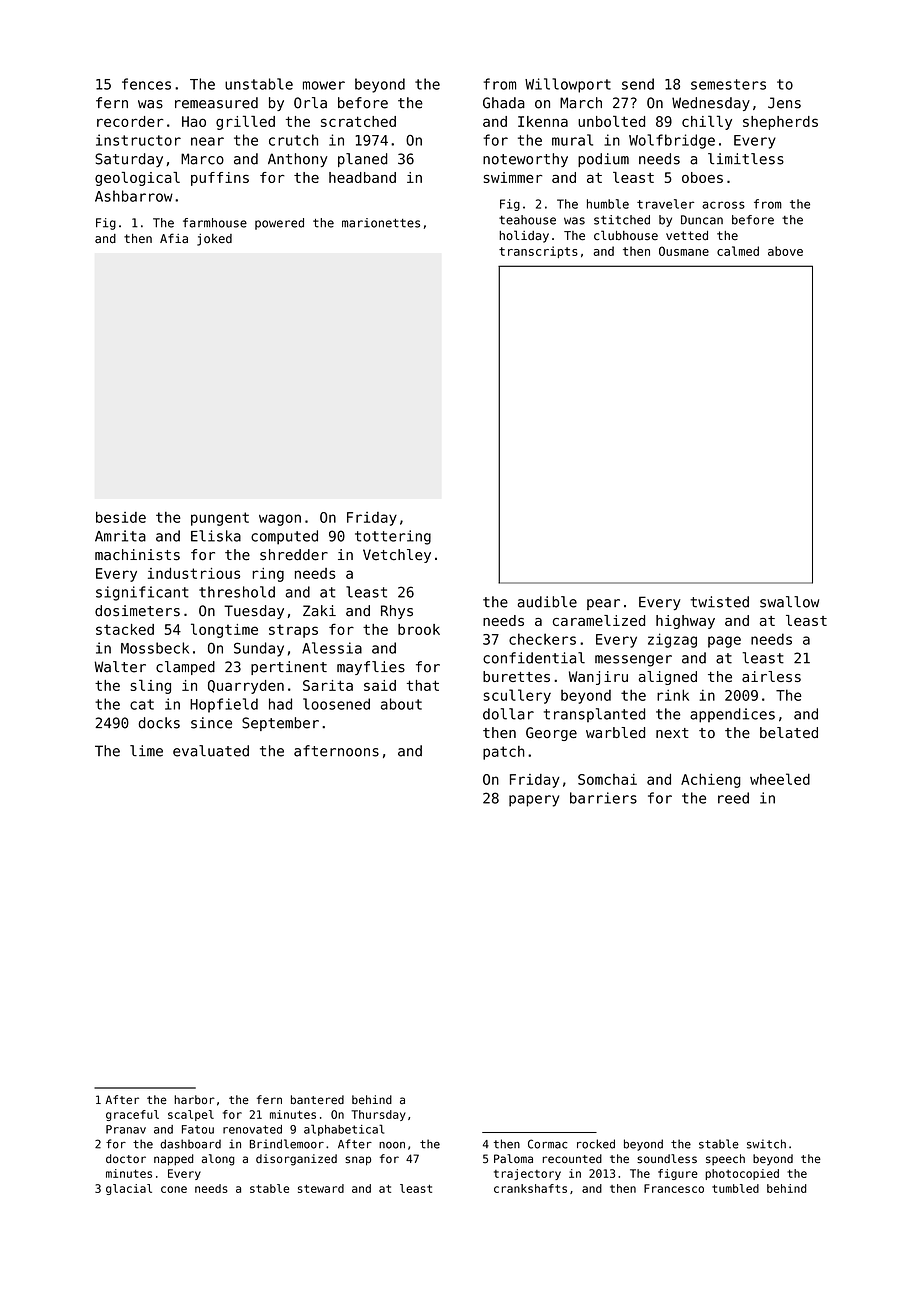 This screenshot has height=1308, width=924. I want to click on twisted, so click(719, 602).
